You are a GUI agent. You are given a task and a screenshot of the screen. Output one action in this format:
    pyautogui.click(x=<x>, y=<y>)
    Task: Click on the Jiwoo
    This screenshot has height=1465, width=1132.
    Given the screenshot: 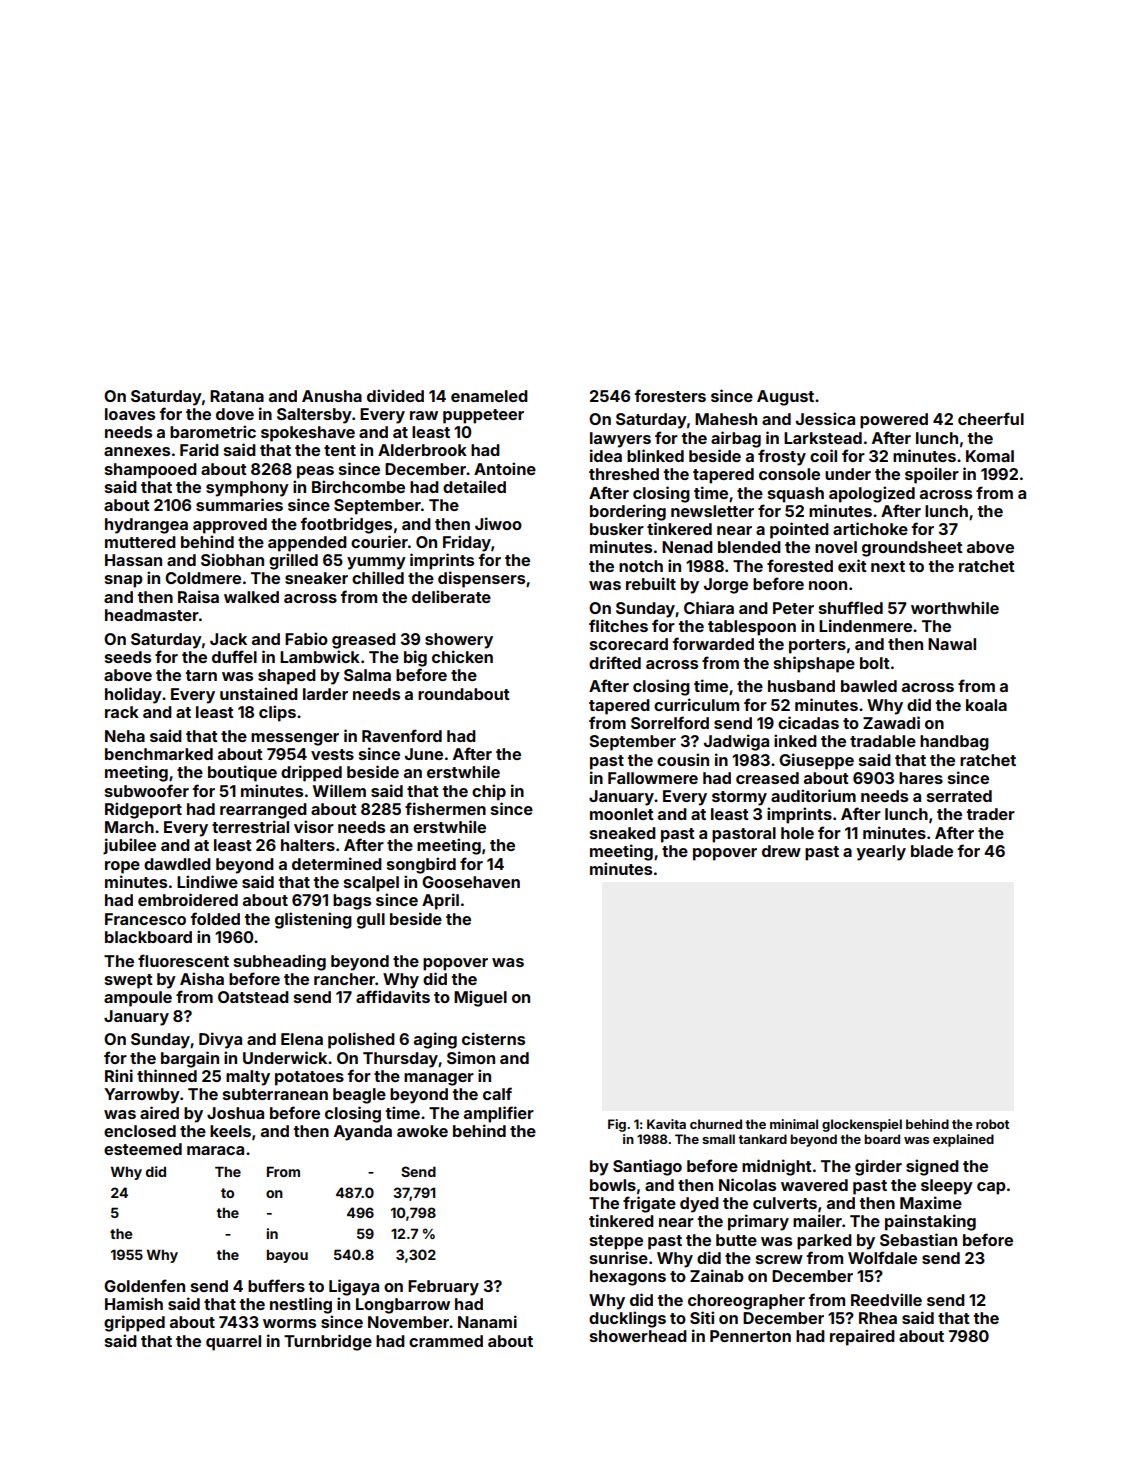 What is the action you would take?
    pyautogui.click(x=498, y=523)
